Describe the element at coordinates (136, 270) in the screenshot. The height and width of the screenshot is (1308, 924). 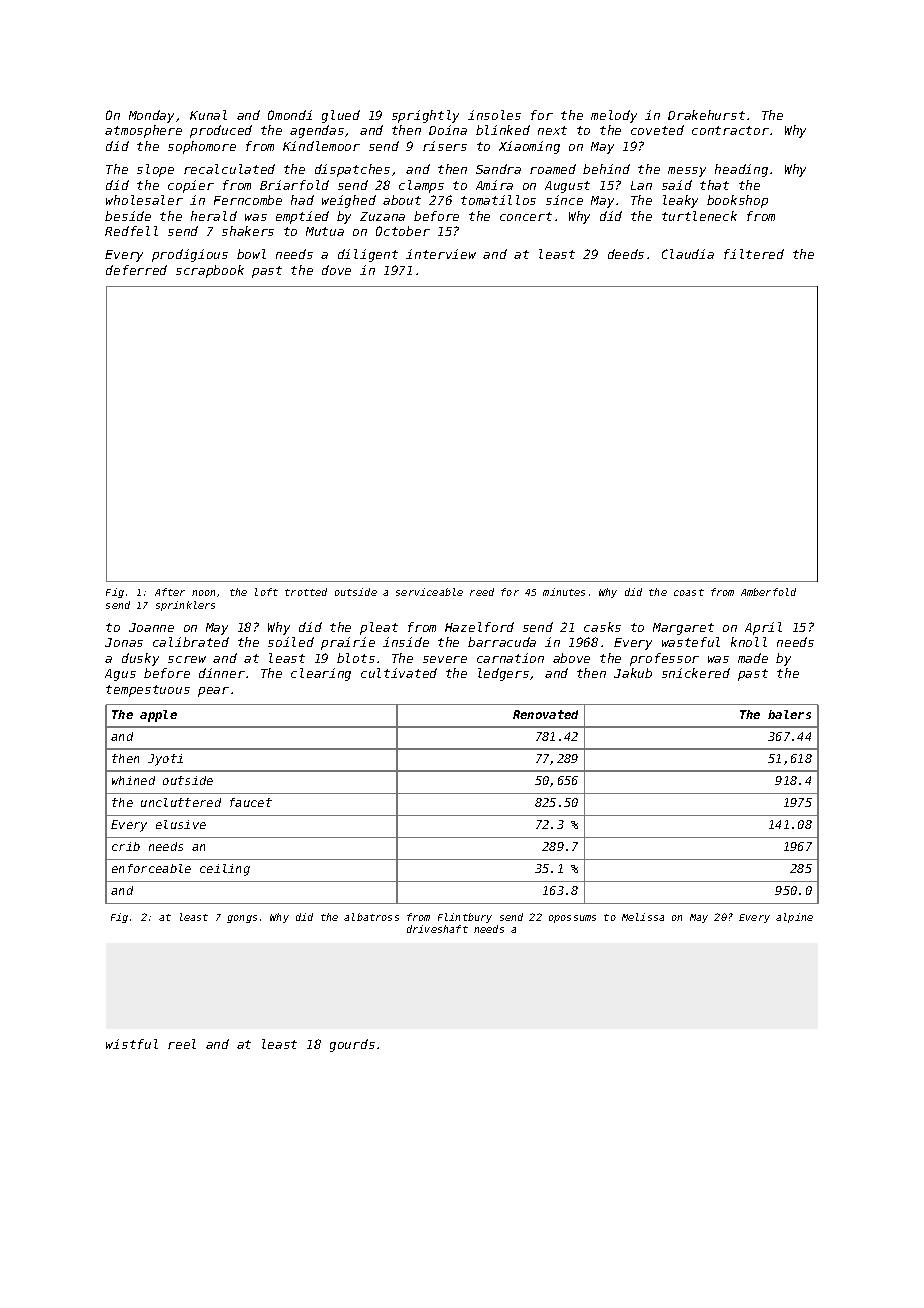
I see `deferred` at that location.
